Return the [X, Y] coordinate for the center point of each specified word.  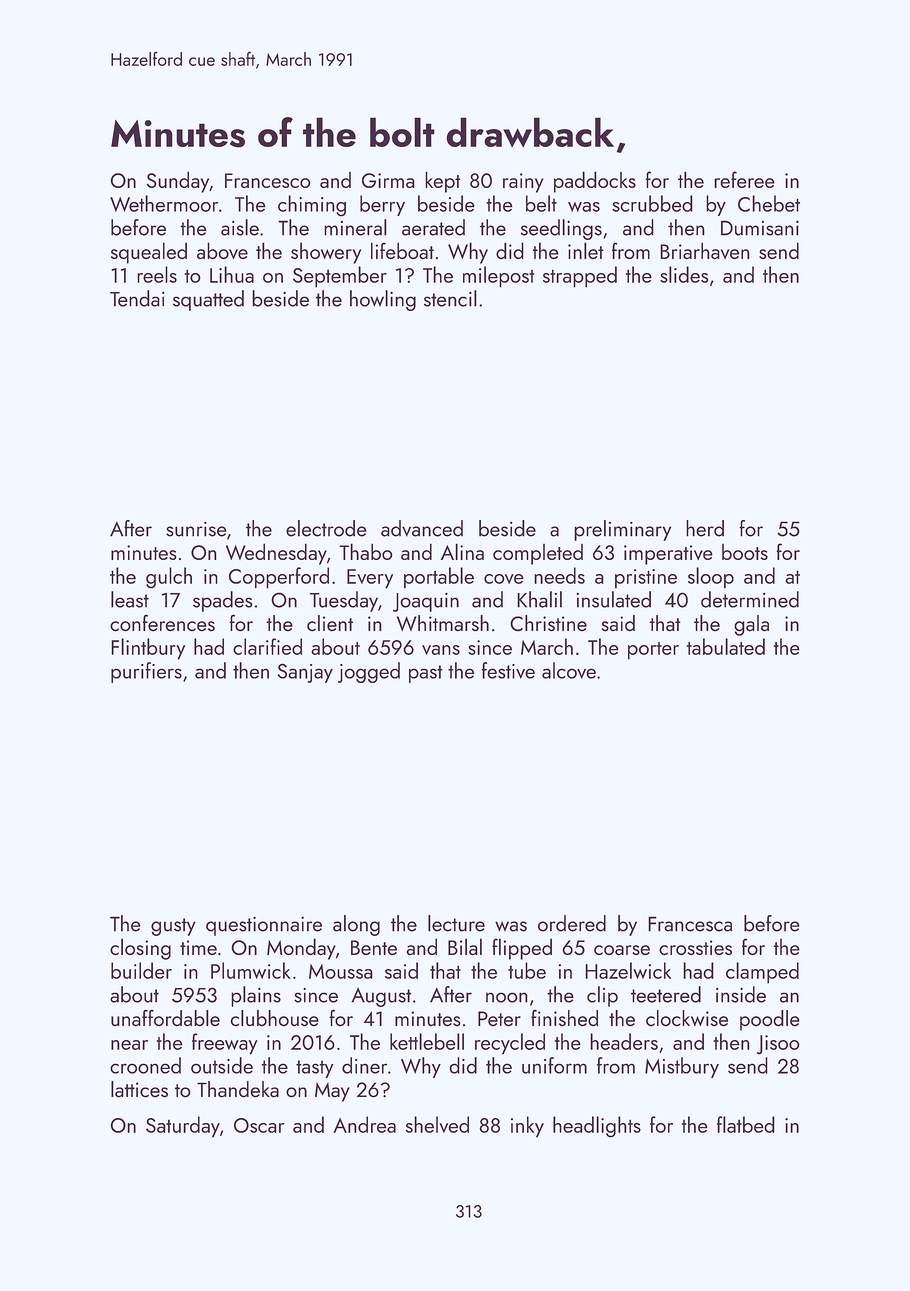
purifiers [146, 672]
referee [744, 179]
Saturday [183, 1127]
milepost [498, 277]
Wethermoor [164, 203]
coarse [622, 950]
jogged [369, 672]
